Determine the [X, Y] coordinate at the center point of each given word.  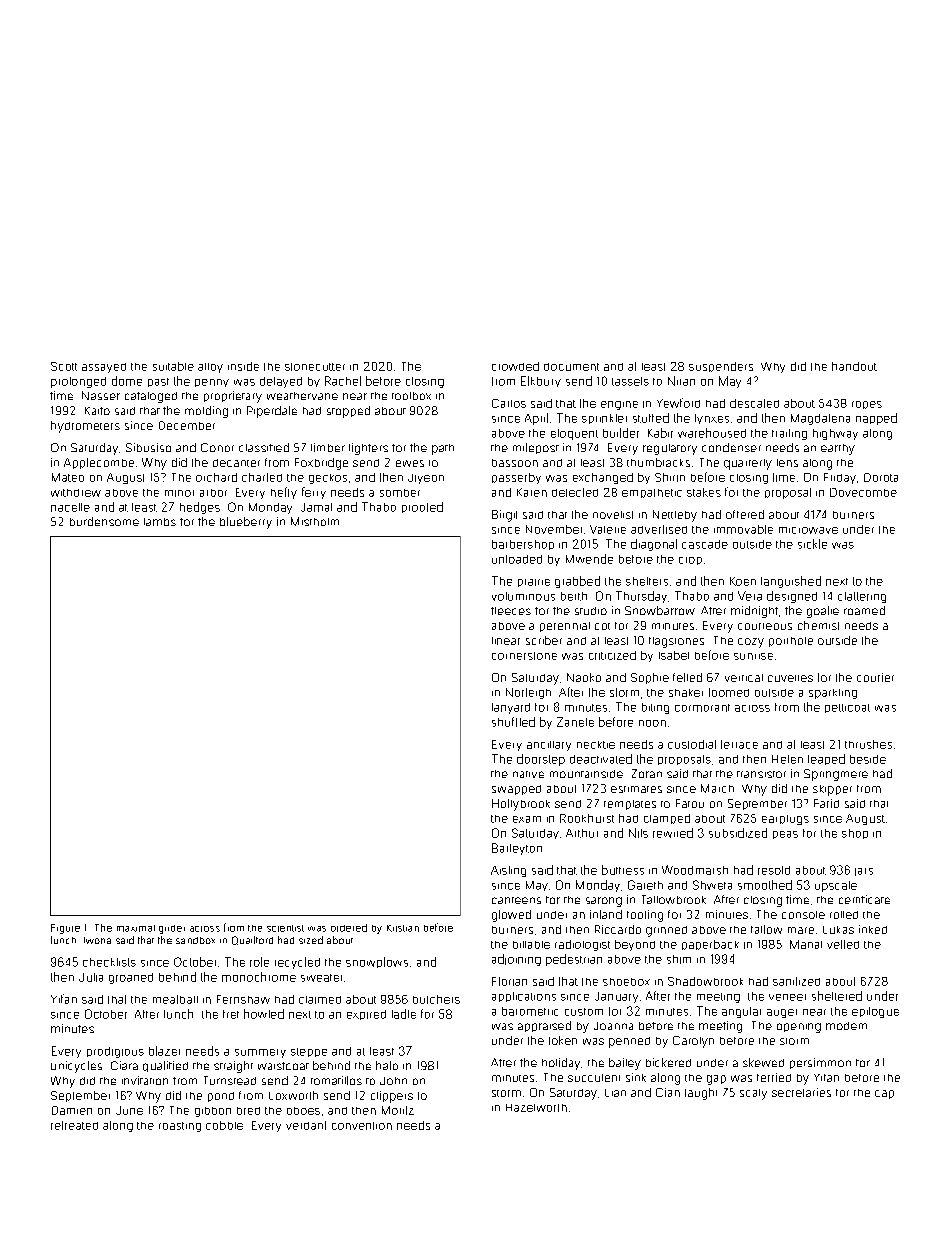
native [528, 774]
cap [884, 1094]
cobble [224, 1125]
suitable [173, 366]
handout [854, 366]
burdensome [104, 521]
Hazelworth [536, 1108]
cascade [705, 544]
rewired [673, 833]
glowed [511, 916]
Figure [65, 929]
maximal [136, 928]
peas [785, 835]
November [554, 529]
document [571, 367]
